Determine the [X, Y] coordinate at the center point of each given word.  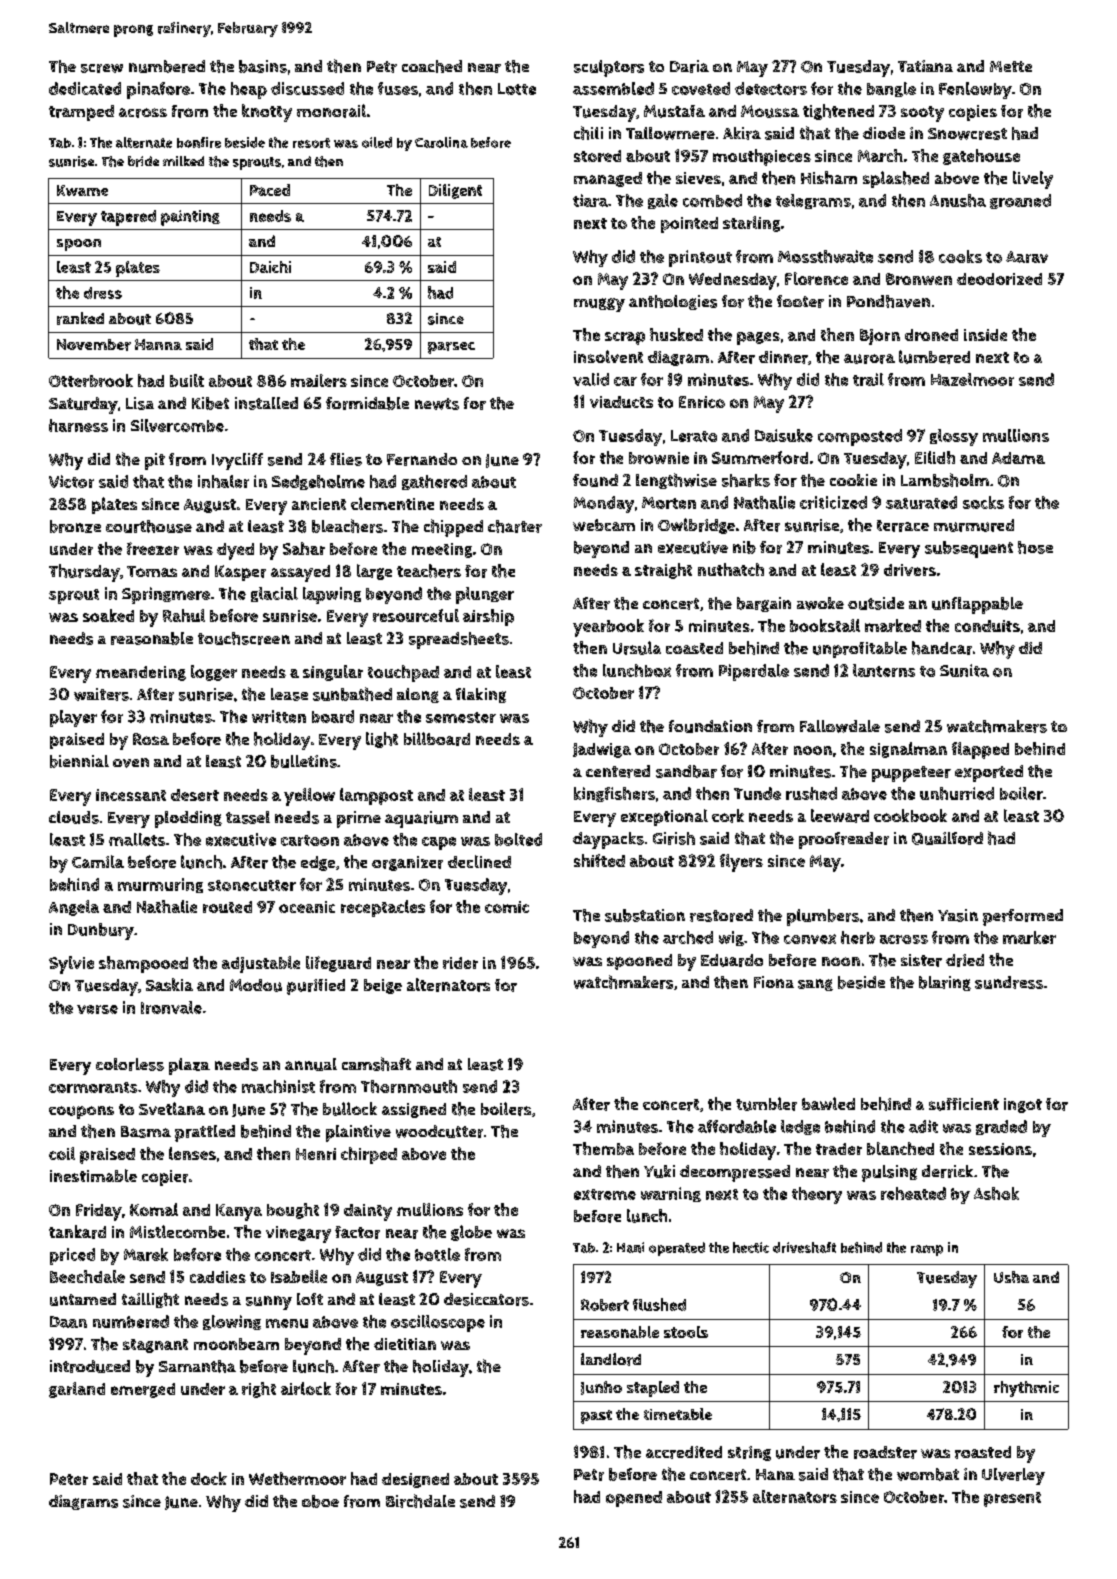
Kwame [82, 190]
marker [1029, 937]
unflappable [977, 605]
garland [77, 1390]
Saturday [83, 405]
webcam [604, 525]
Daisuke [784, 435]
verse [97, 1009]
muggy [599, 305]
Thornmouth [409, 1086]
